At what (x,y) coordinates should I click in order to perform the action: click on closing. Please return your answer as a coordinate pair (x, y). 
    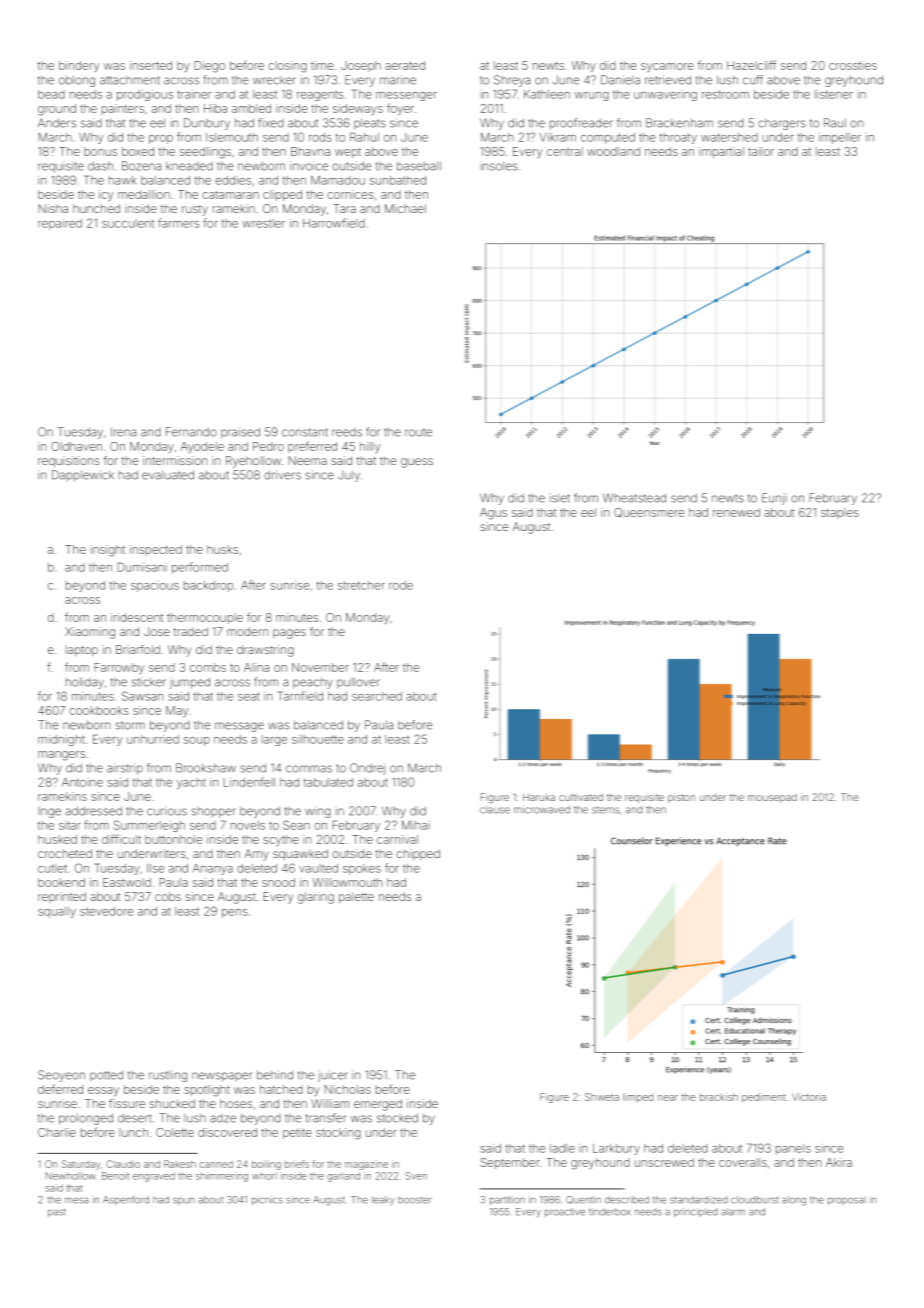
    Looking at the image, I should click on (287, 67).
